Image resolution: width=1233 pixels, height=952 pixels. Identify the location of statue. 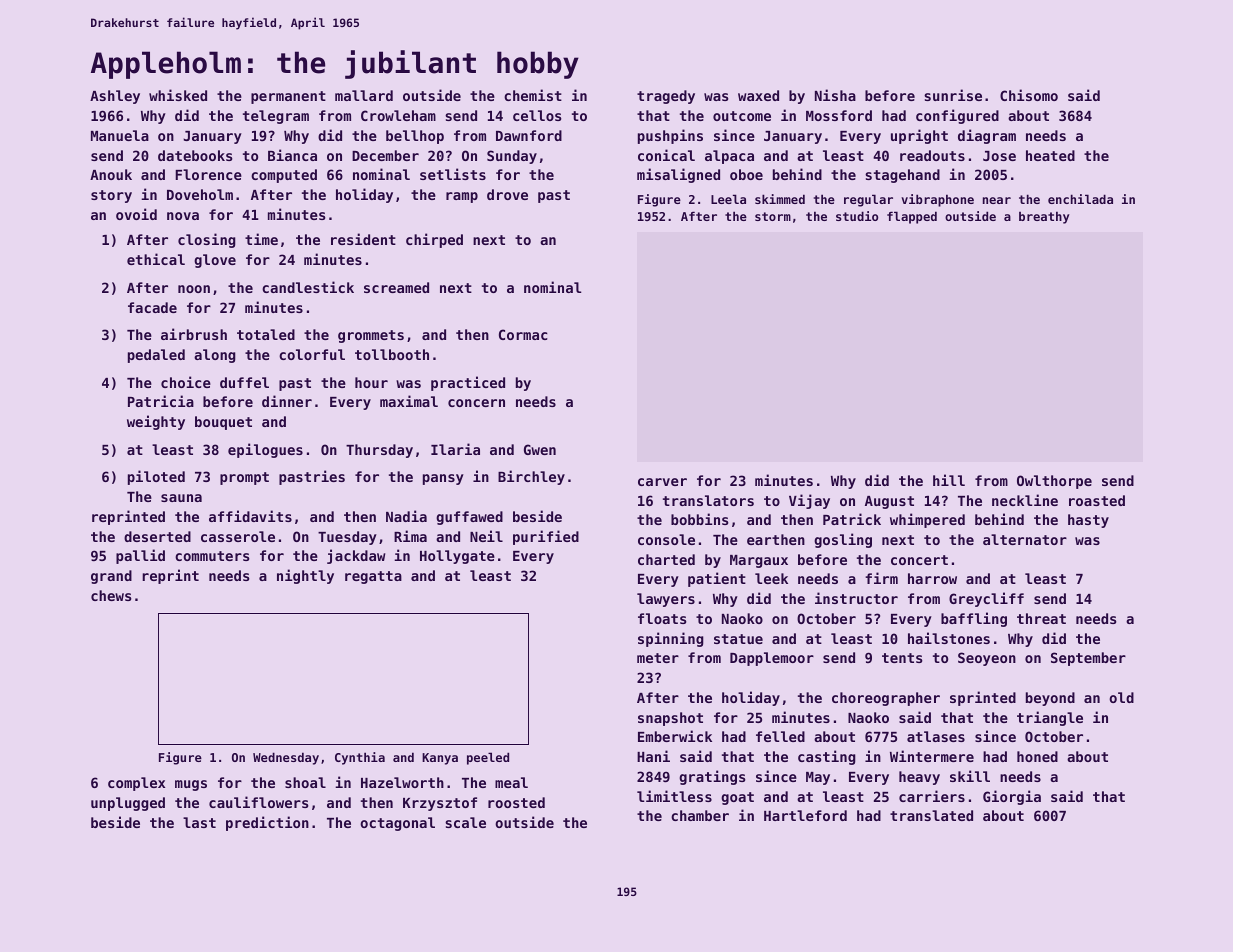
(738, 639).
